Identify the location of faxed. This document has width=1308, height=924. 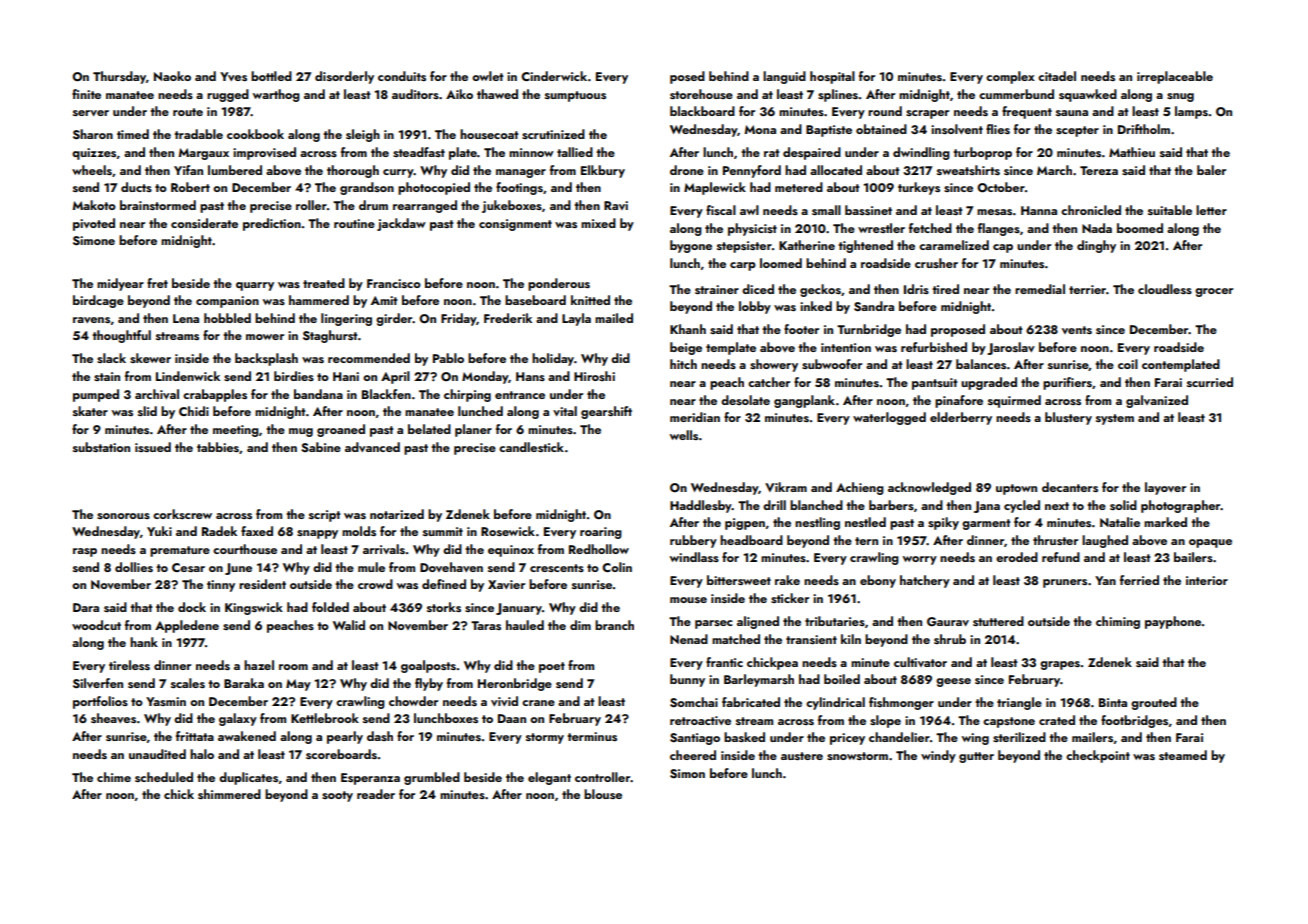
(257, 531).
